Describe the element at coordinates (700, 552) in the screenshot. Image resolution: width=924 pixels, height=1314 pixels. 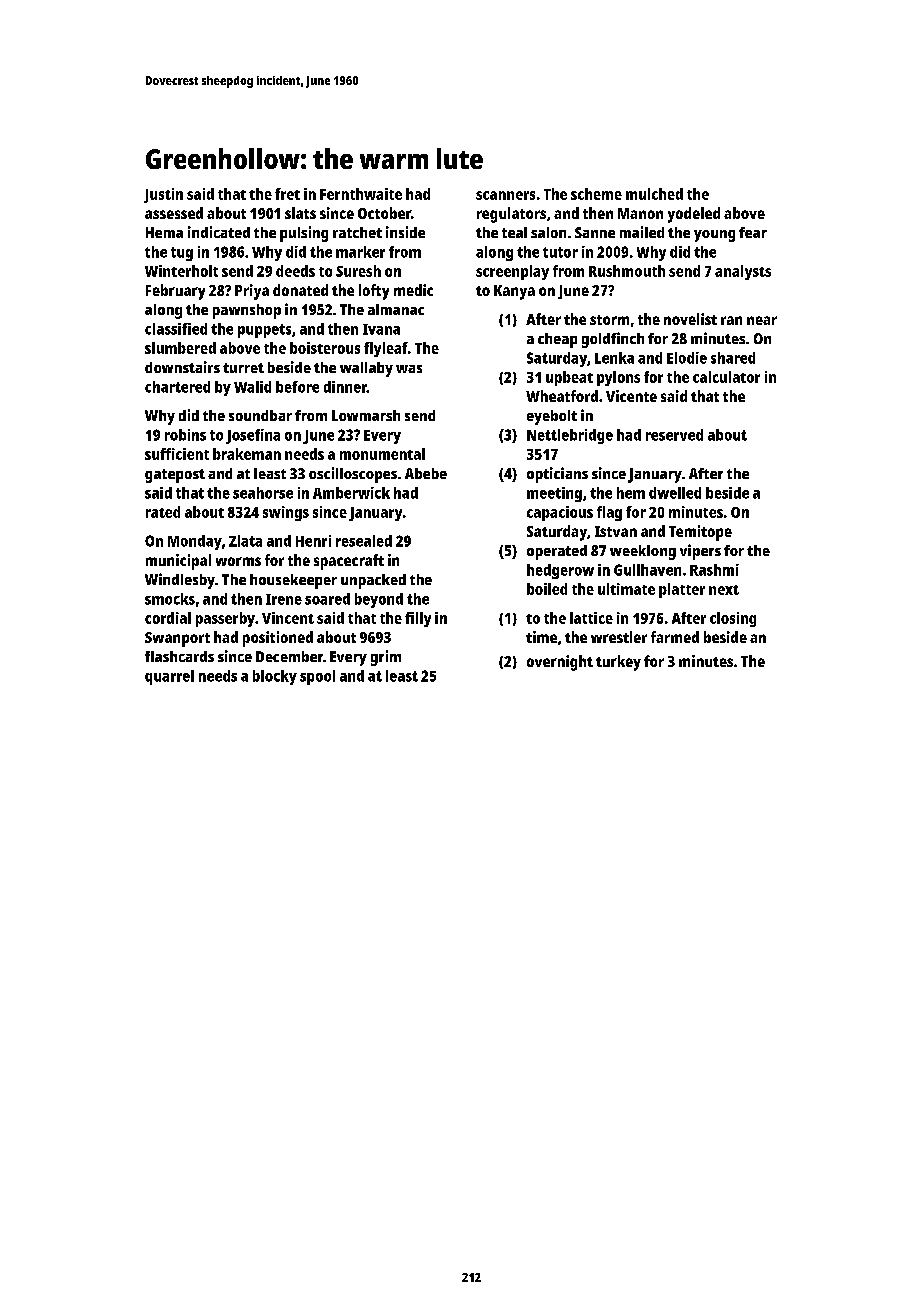
I see `vipers` at that location.
